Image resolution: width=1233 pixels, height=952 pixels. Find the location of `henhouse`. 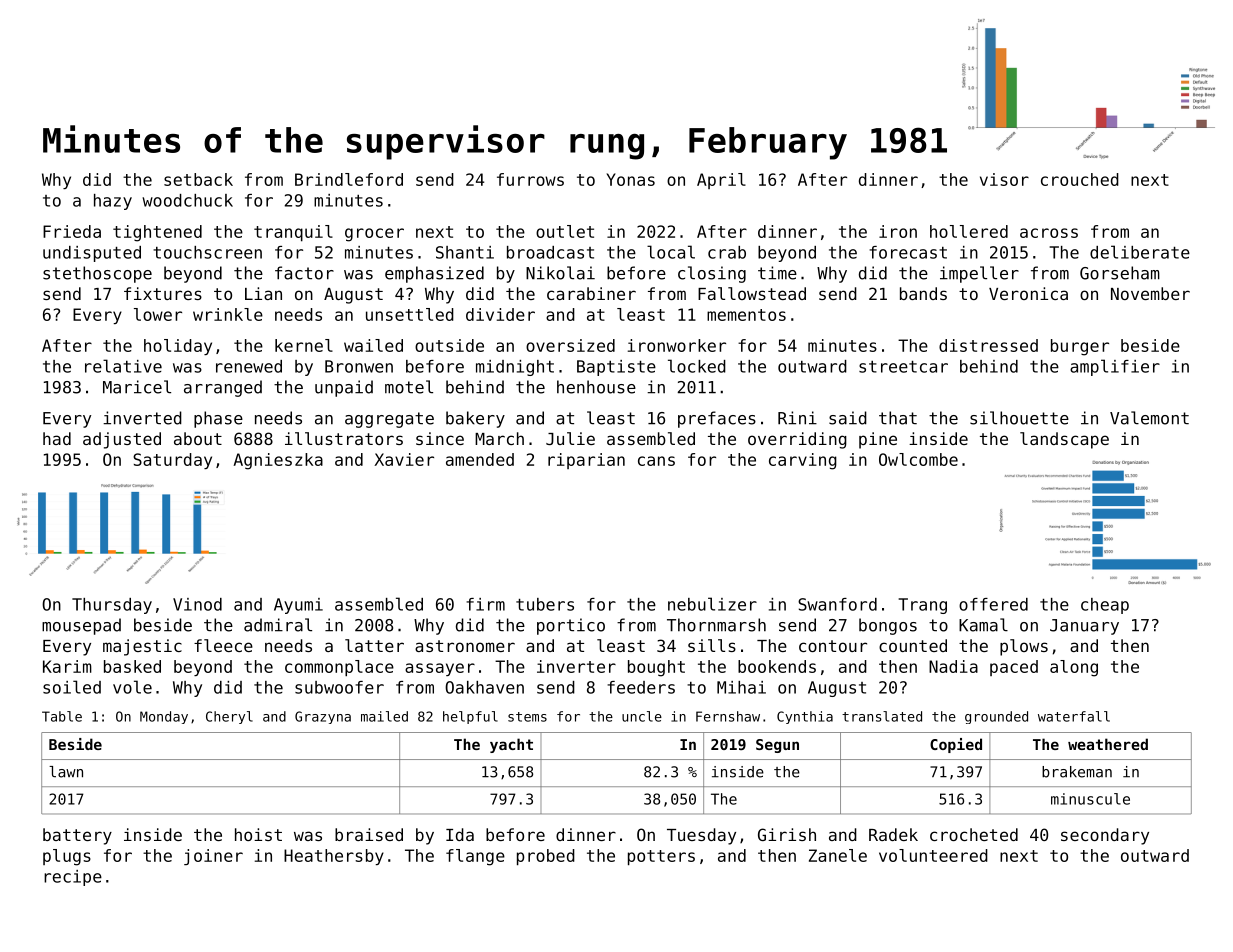

henhouse is located at coordinates (596, 387).
